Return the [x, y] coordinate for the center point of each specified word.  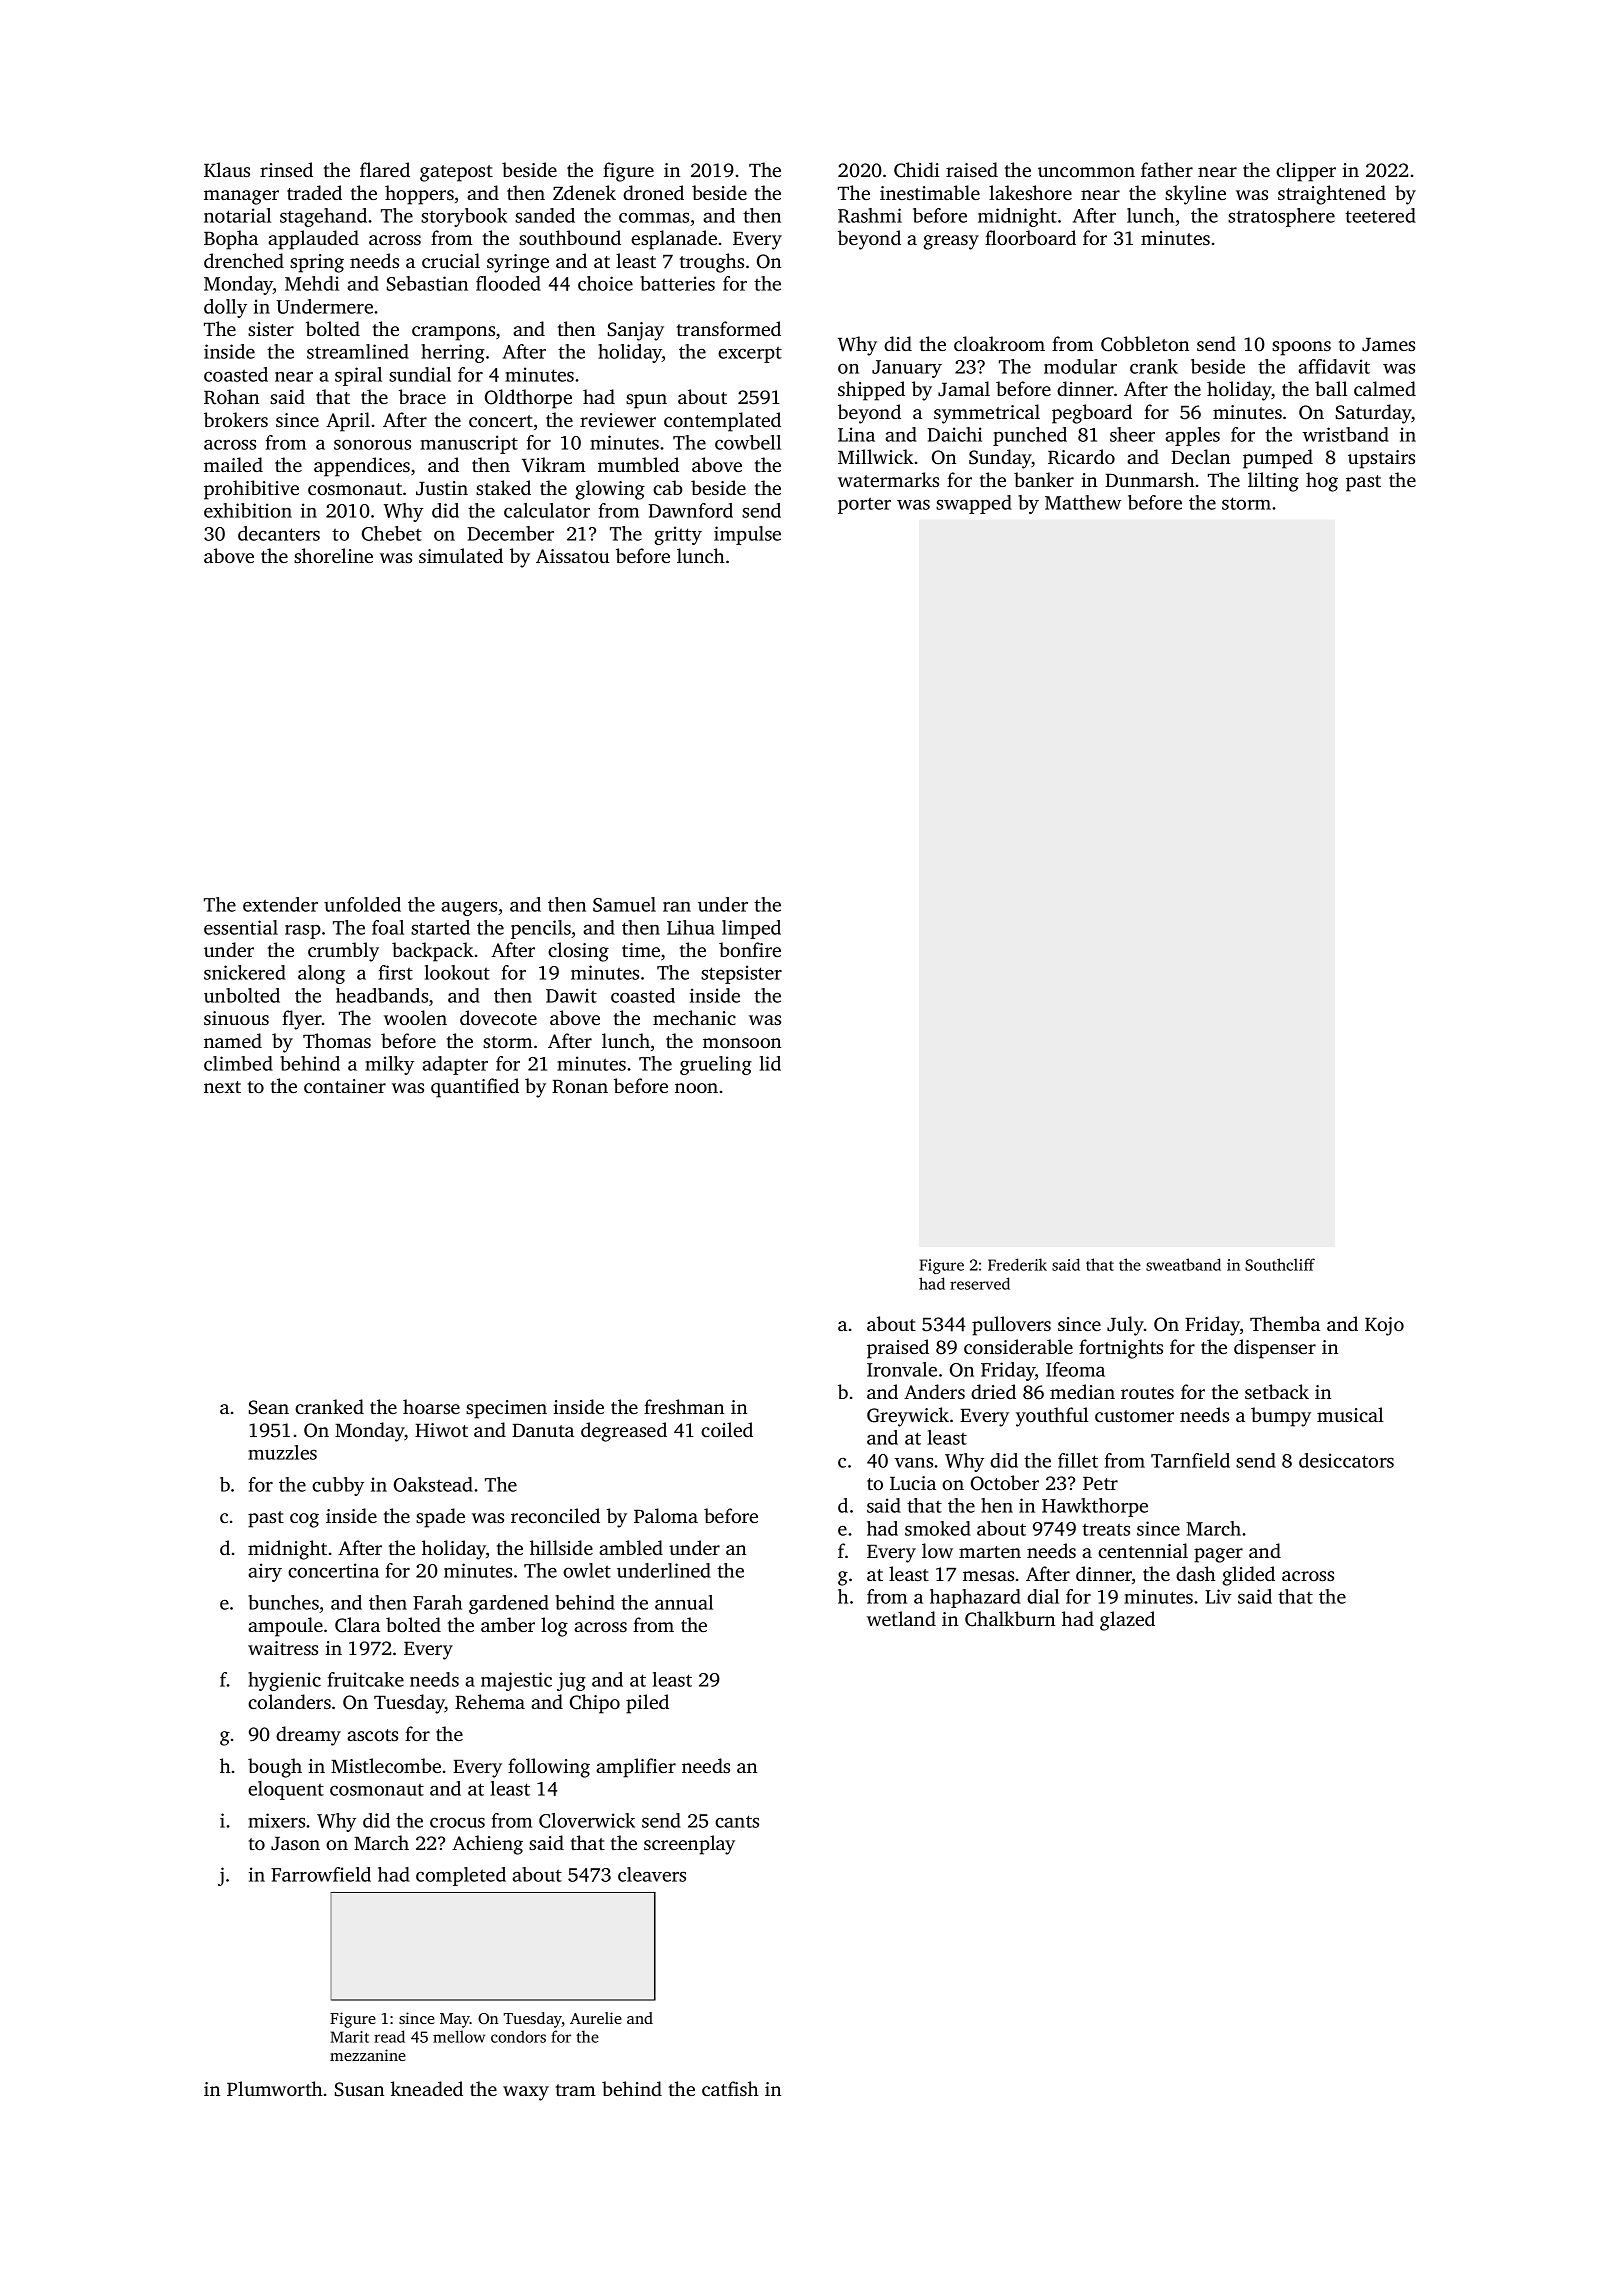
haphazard [975, 1598]
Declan [1200, 456]
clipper [1306, 172]
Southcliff [1280, 1264]
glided [1248, 1576]
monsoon [742, 1043]
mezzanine [368, 2055]
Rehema [490, 1702]
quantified [475, 1088]
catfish [730, 2088]
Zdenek [584, 192]
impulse [747, 535]
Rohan [231, 397]
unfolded [362, 904]
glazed [1127, 1621]
